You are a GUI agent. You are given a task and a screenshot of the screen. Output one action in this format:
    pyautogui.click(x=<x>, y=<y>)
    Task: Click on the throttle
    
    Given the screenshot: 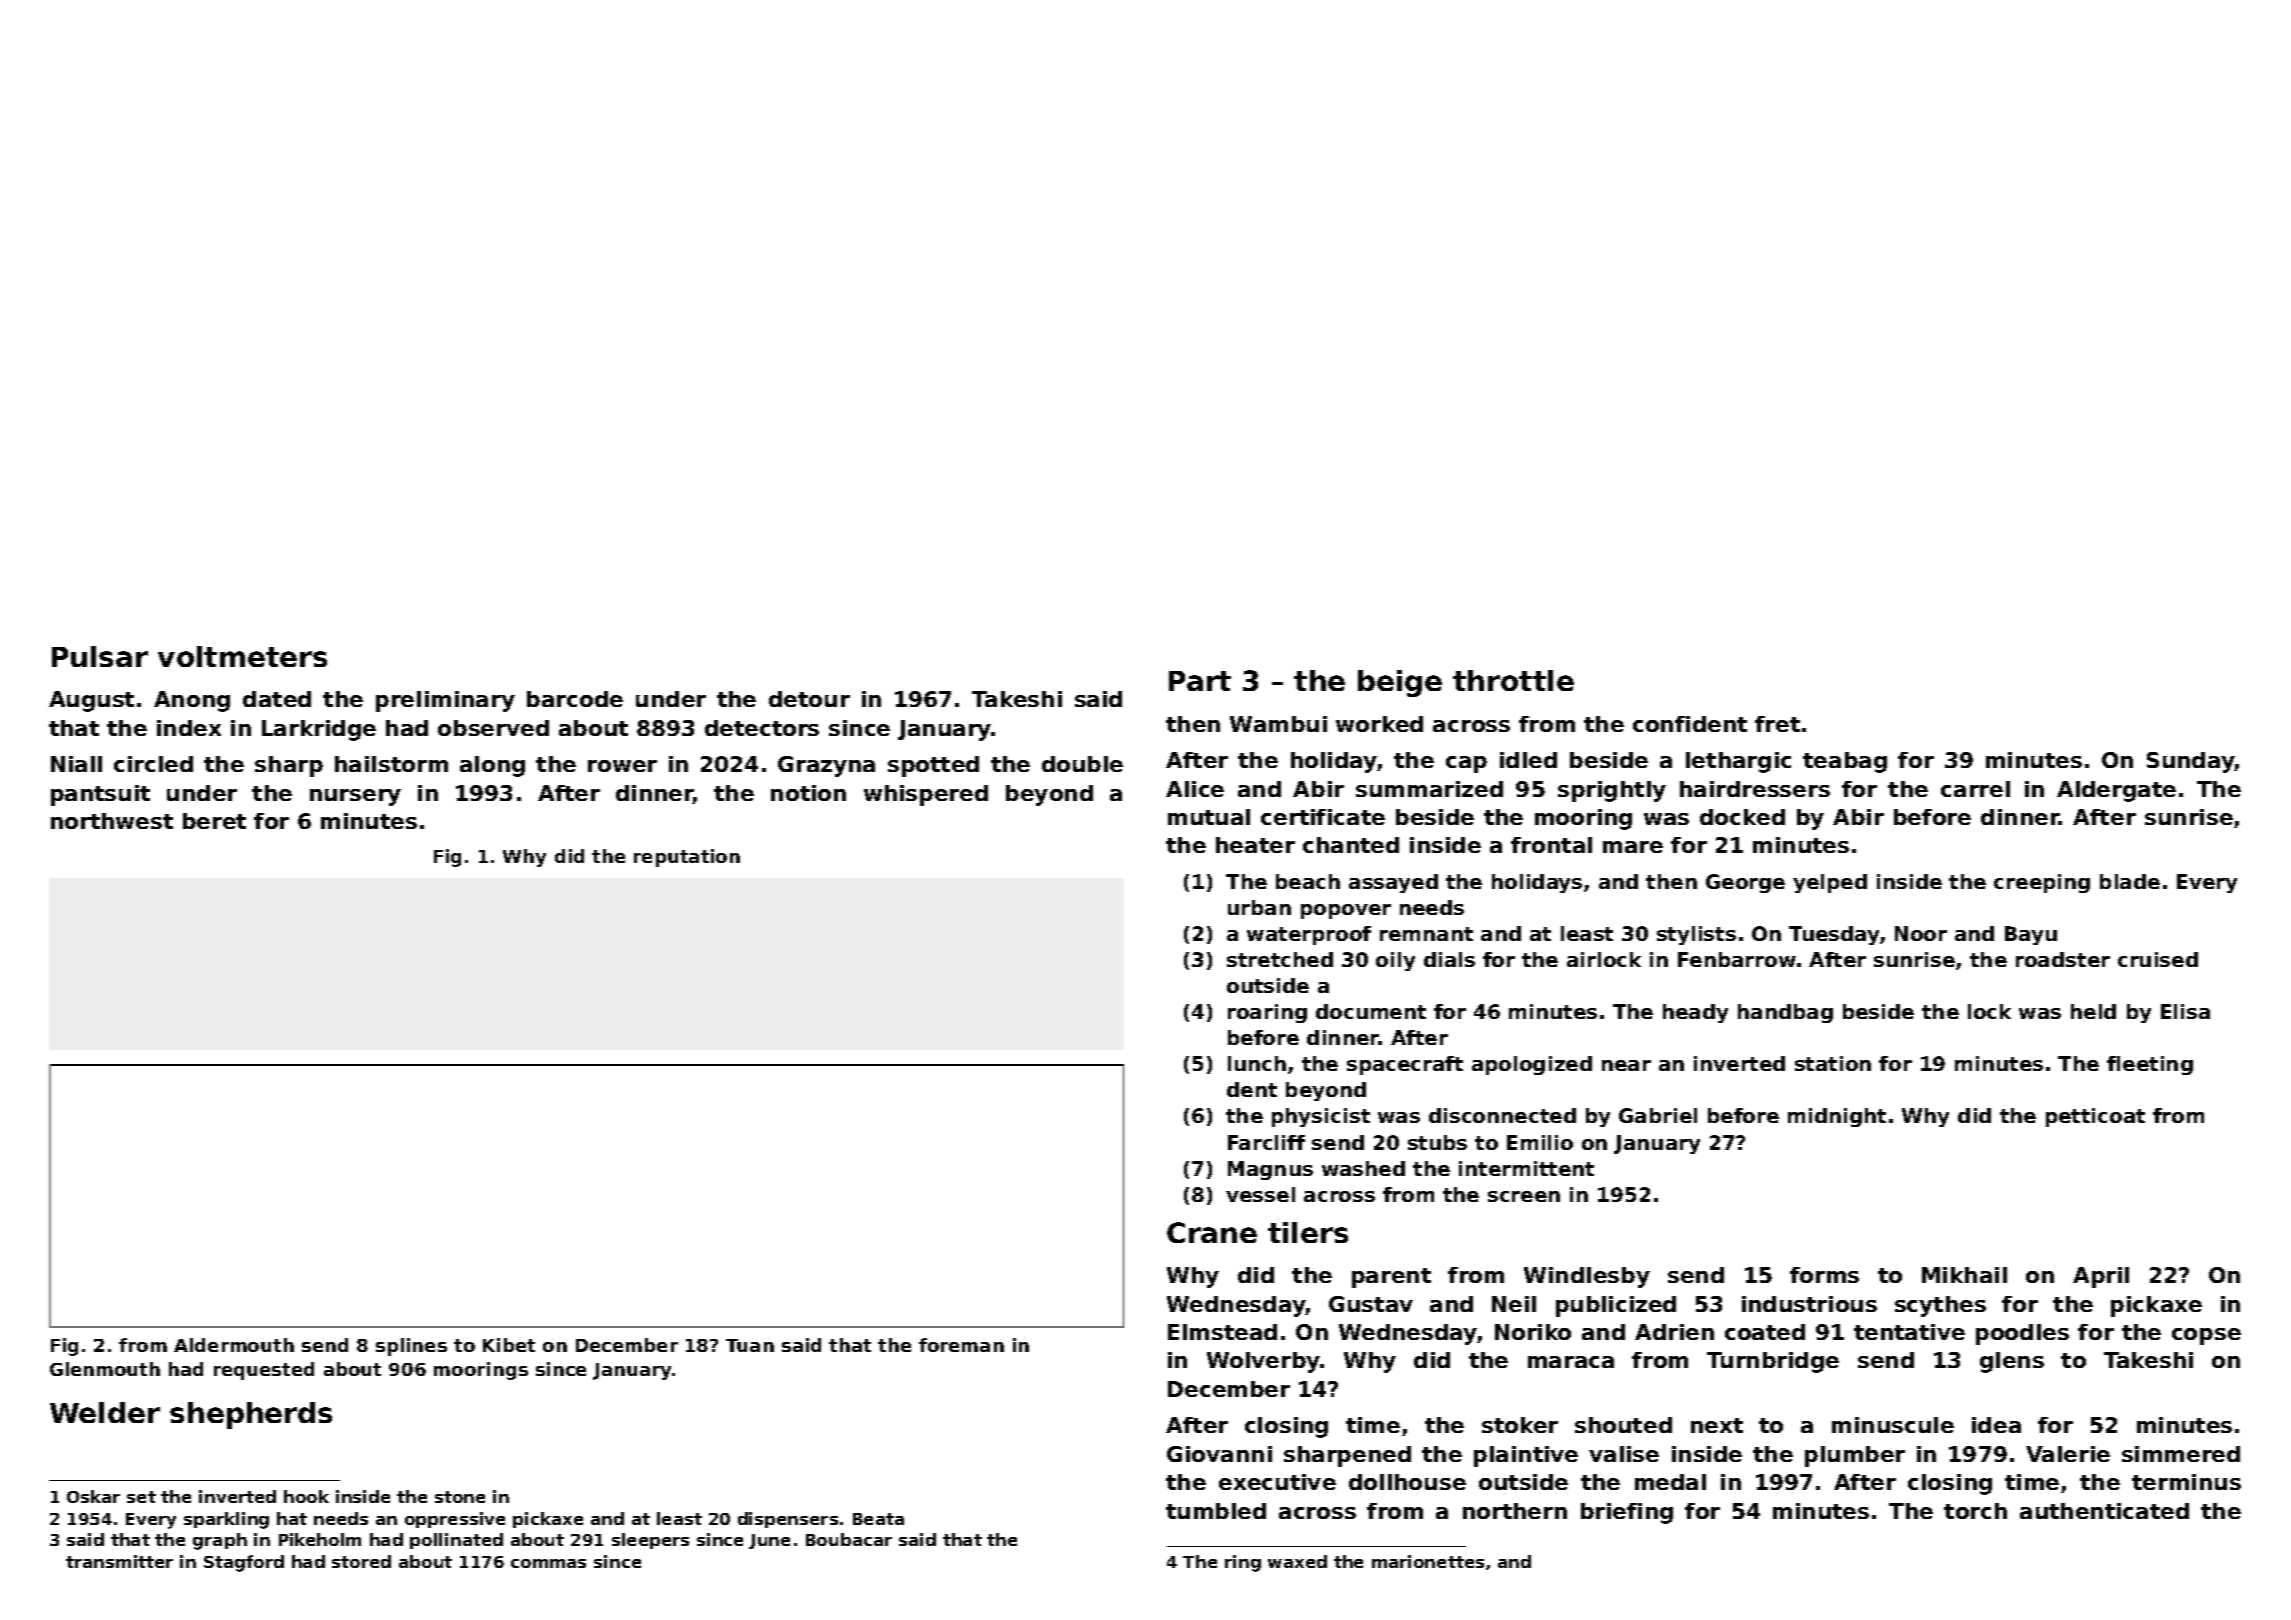 What is the action you would take?
    pyautogui.click(x=1513, y=680)
